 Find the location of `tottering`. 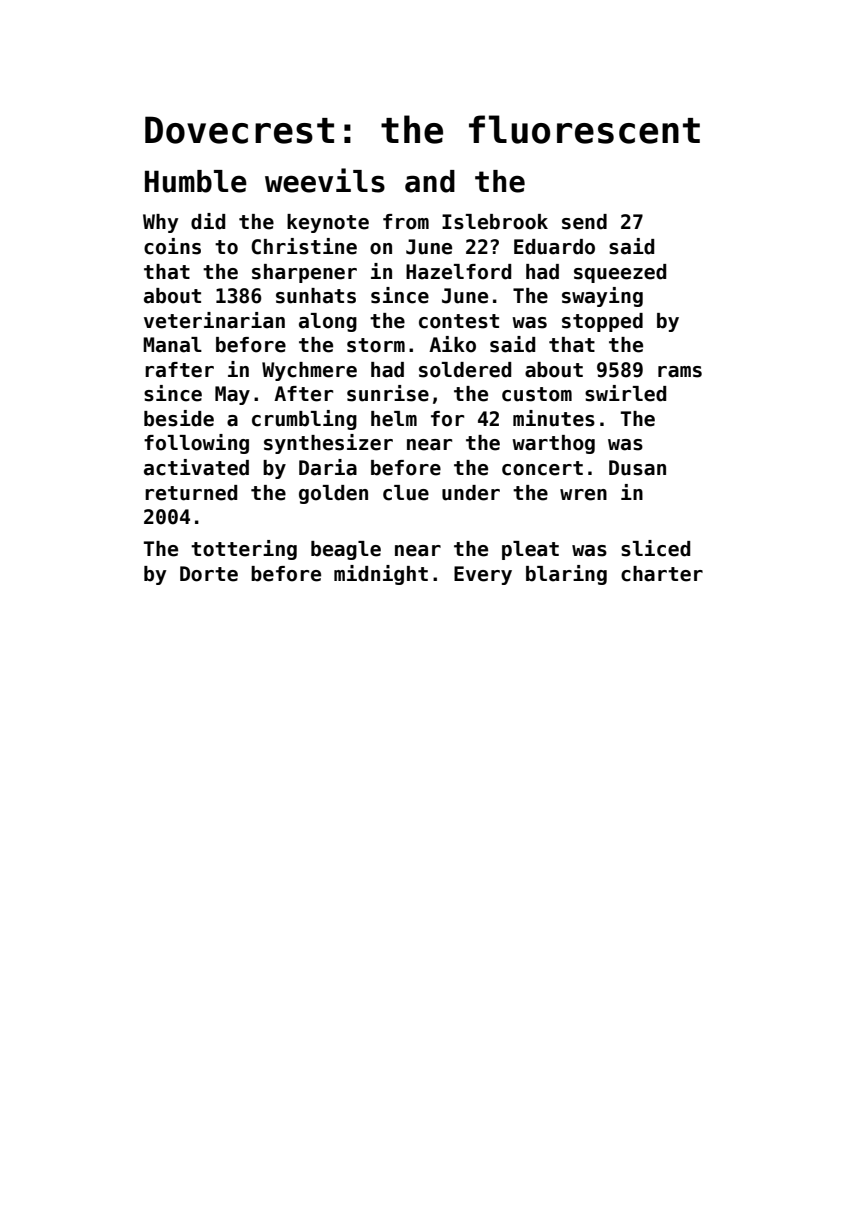

tottering is located at coordinates (244, 550).
